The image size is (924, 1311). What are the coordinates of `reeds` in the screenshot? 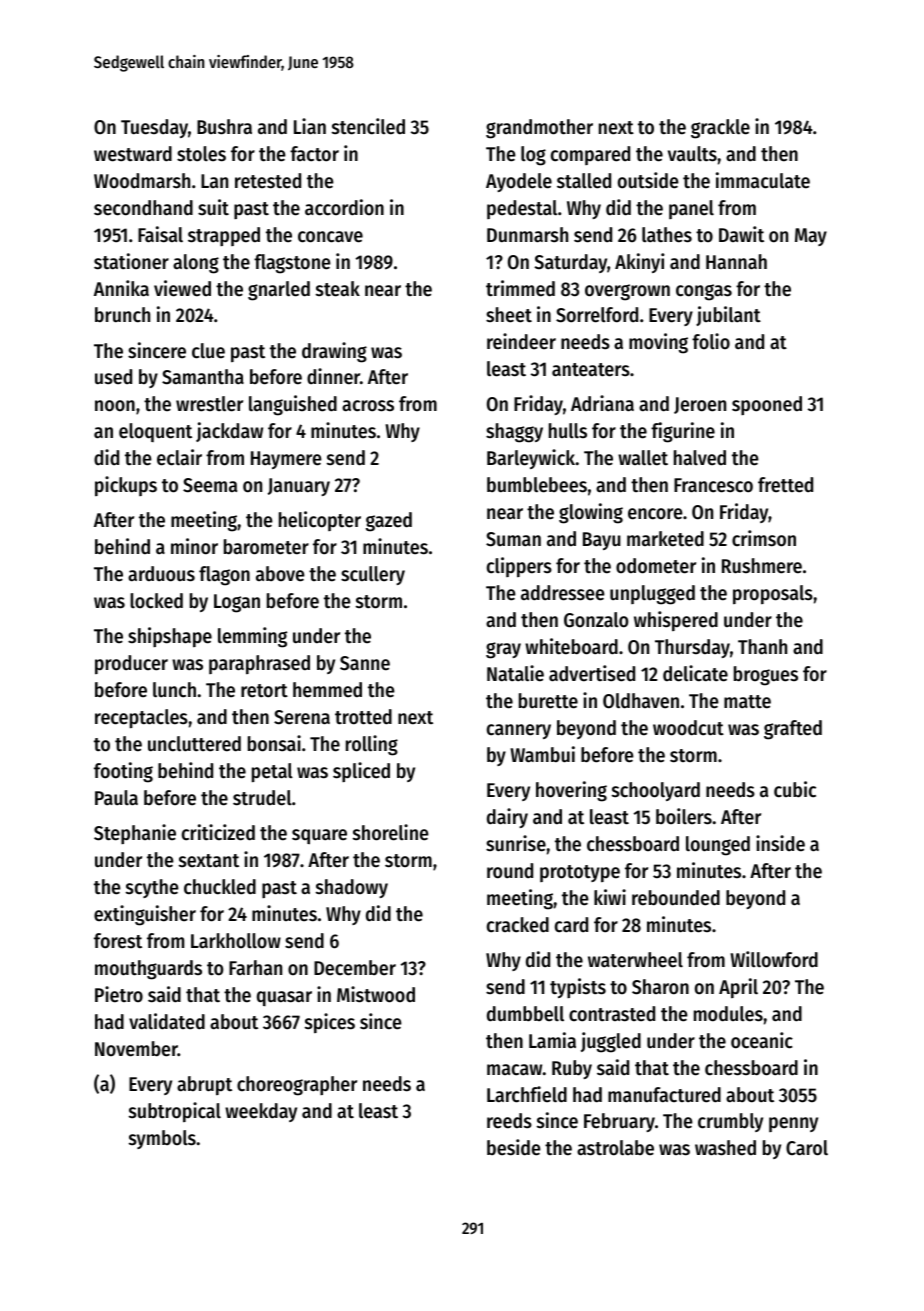 It's located at (509, 1121).
